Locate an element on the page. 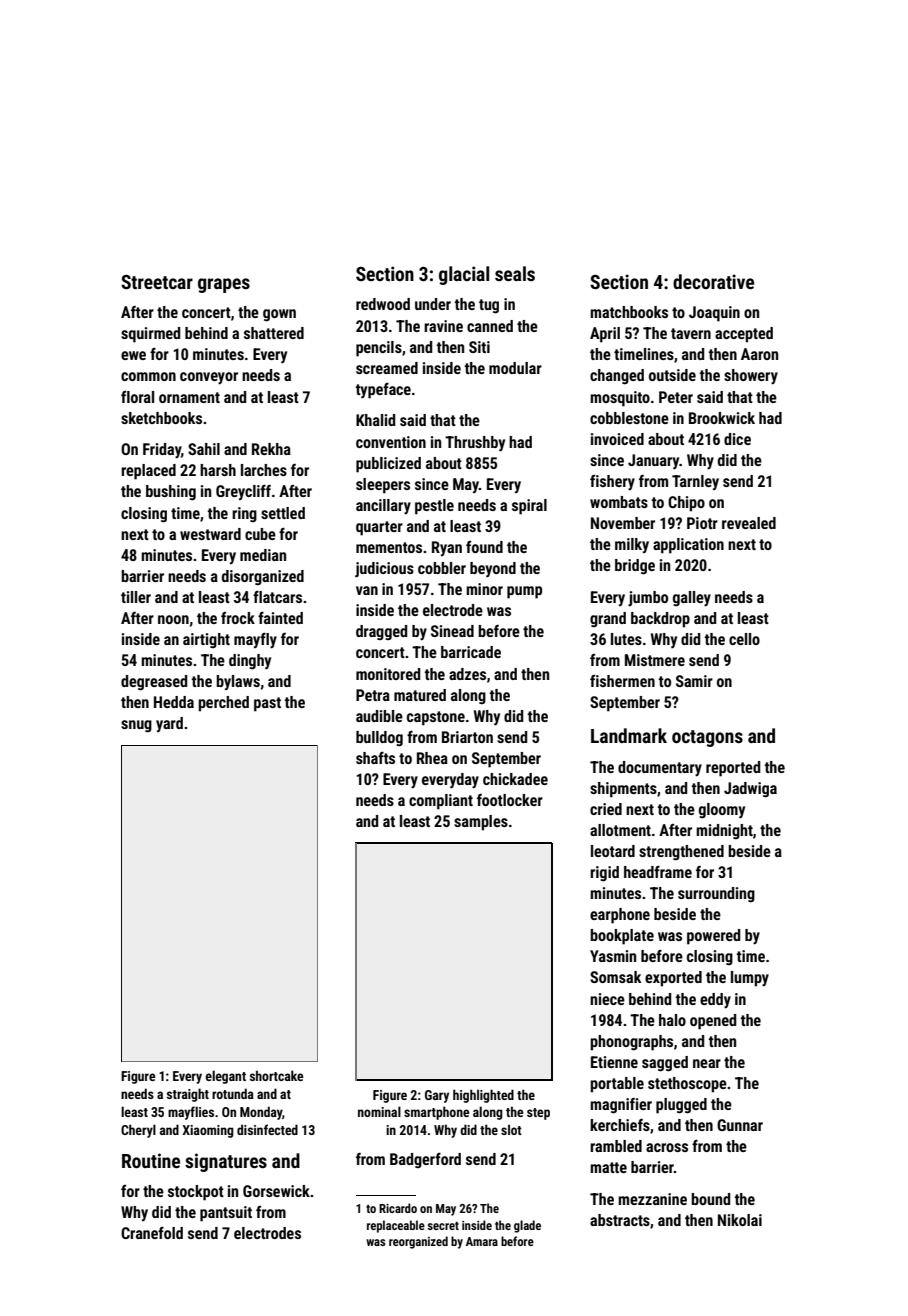 This document has width=908, height=1316. exported is located at coordinates (673, 979).
